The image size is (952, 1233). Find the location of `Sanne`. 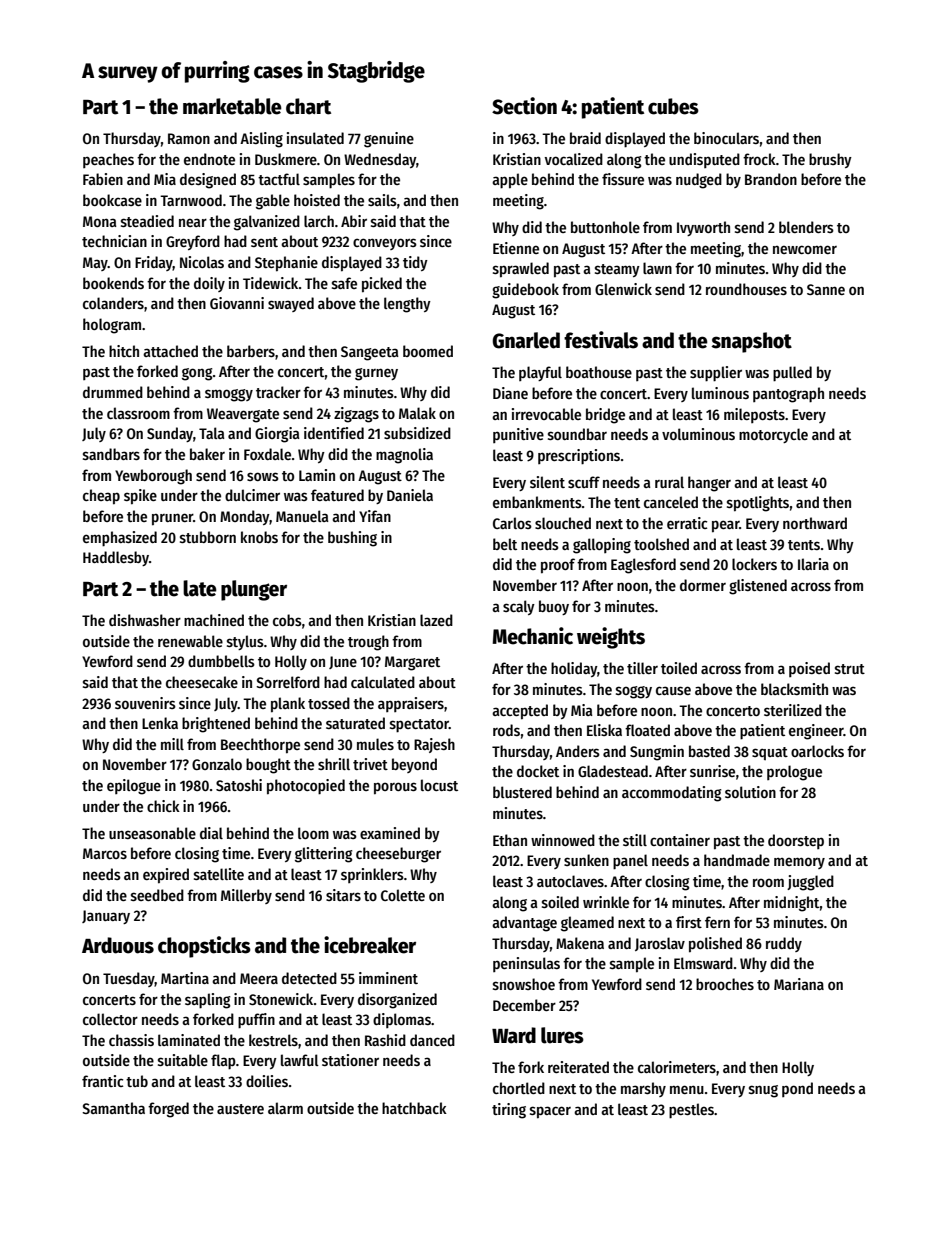

Sanne is located at coordinates (826, 289).
